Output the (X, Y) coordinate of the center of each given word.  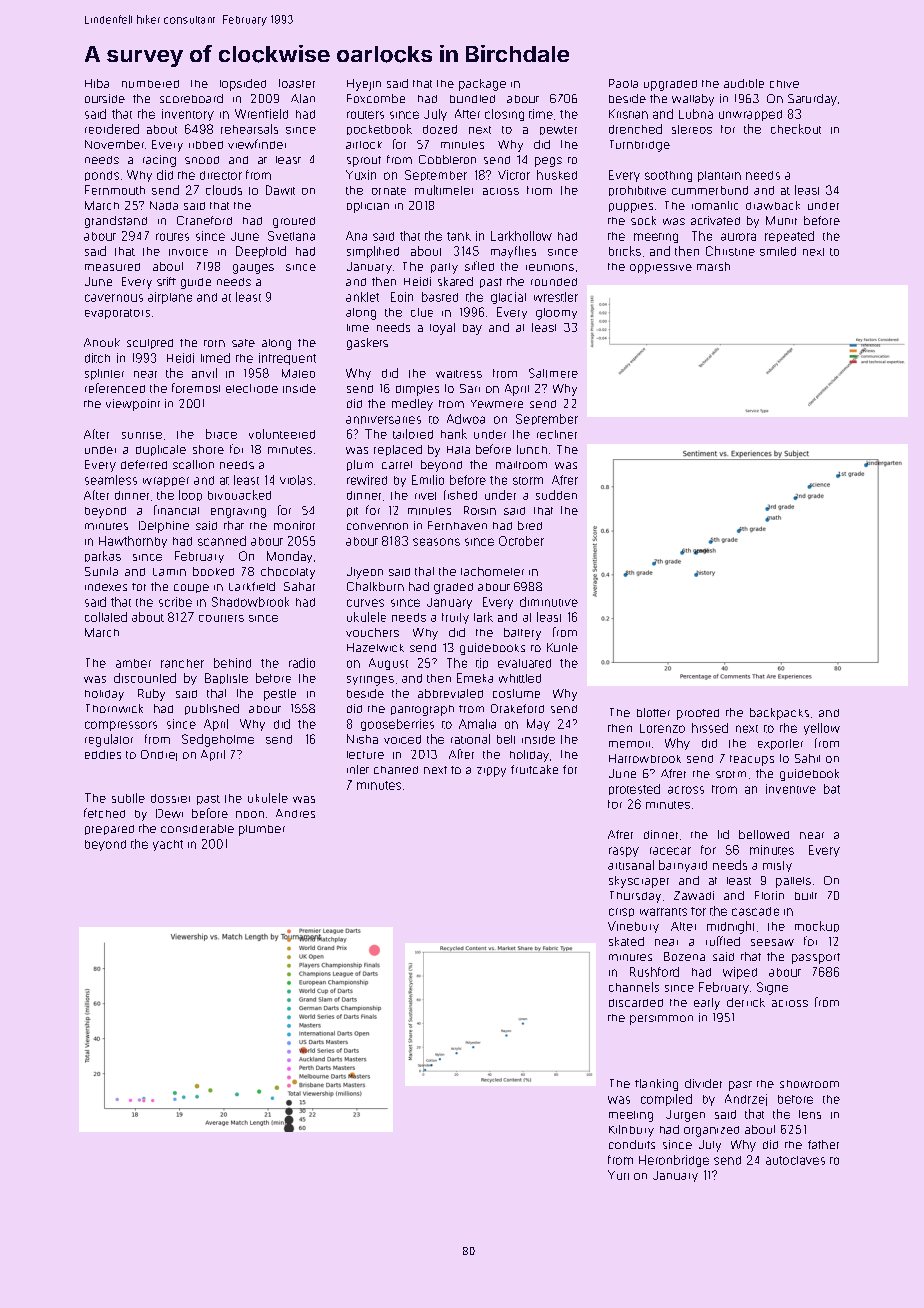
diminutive (549, 602)
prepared (109, 830)
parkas (103, 556)
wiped (740, 973)
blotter (653, 712)
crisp (621, 912)
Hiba (97, 83)
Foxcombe (376, 98)
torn (214, 343)
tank (459, 236)
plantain (719, 176)
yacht (168, 845)
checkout (796, 129)
